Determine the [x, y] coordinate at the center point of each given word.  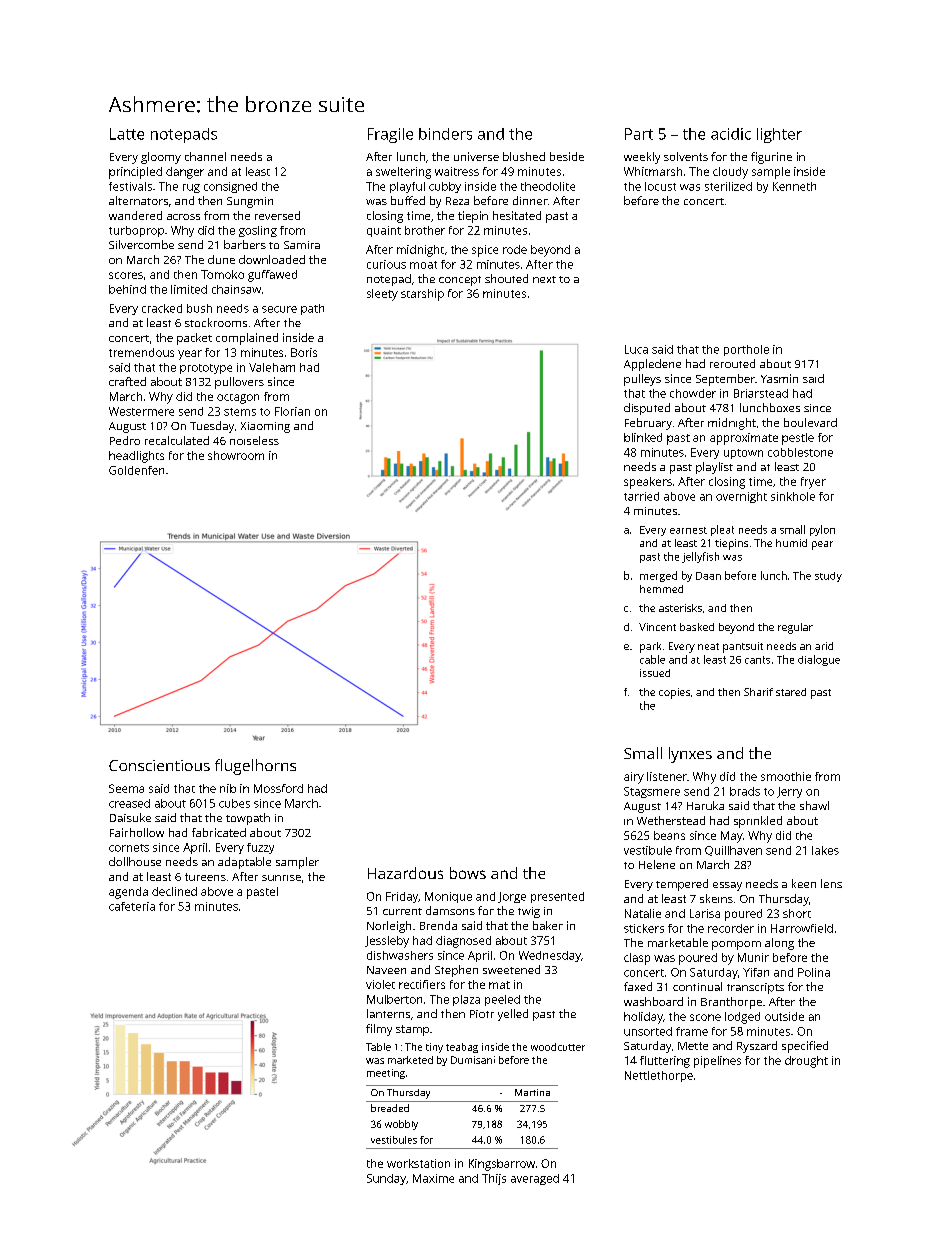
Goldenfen [136, 470]
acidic [731, 134]
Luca [636, 349]
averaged [535, 1179]
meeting [386, 1074]
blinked [643, 437]
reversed [277, 215]
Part [639, 134]
